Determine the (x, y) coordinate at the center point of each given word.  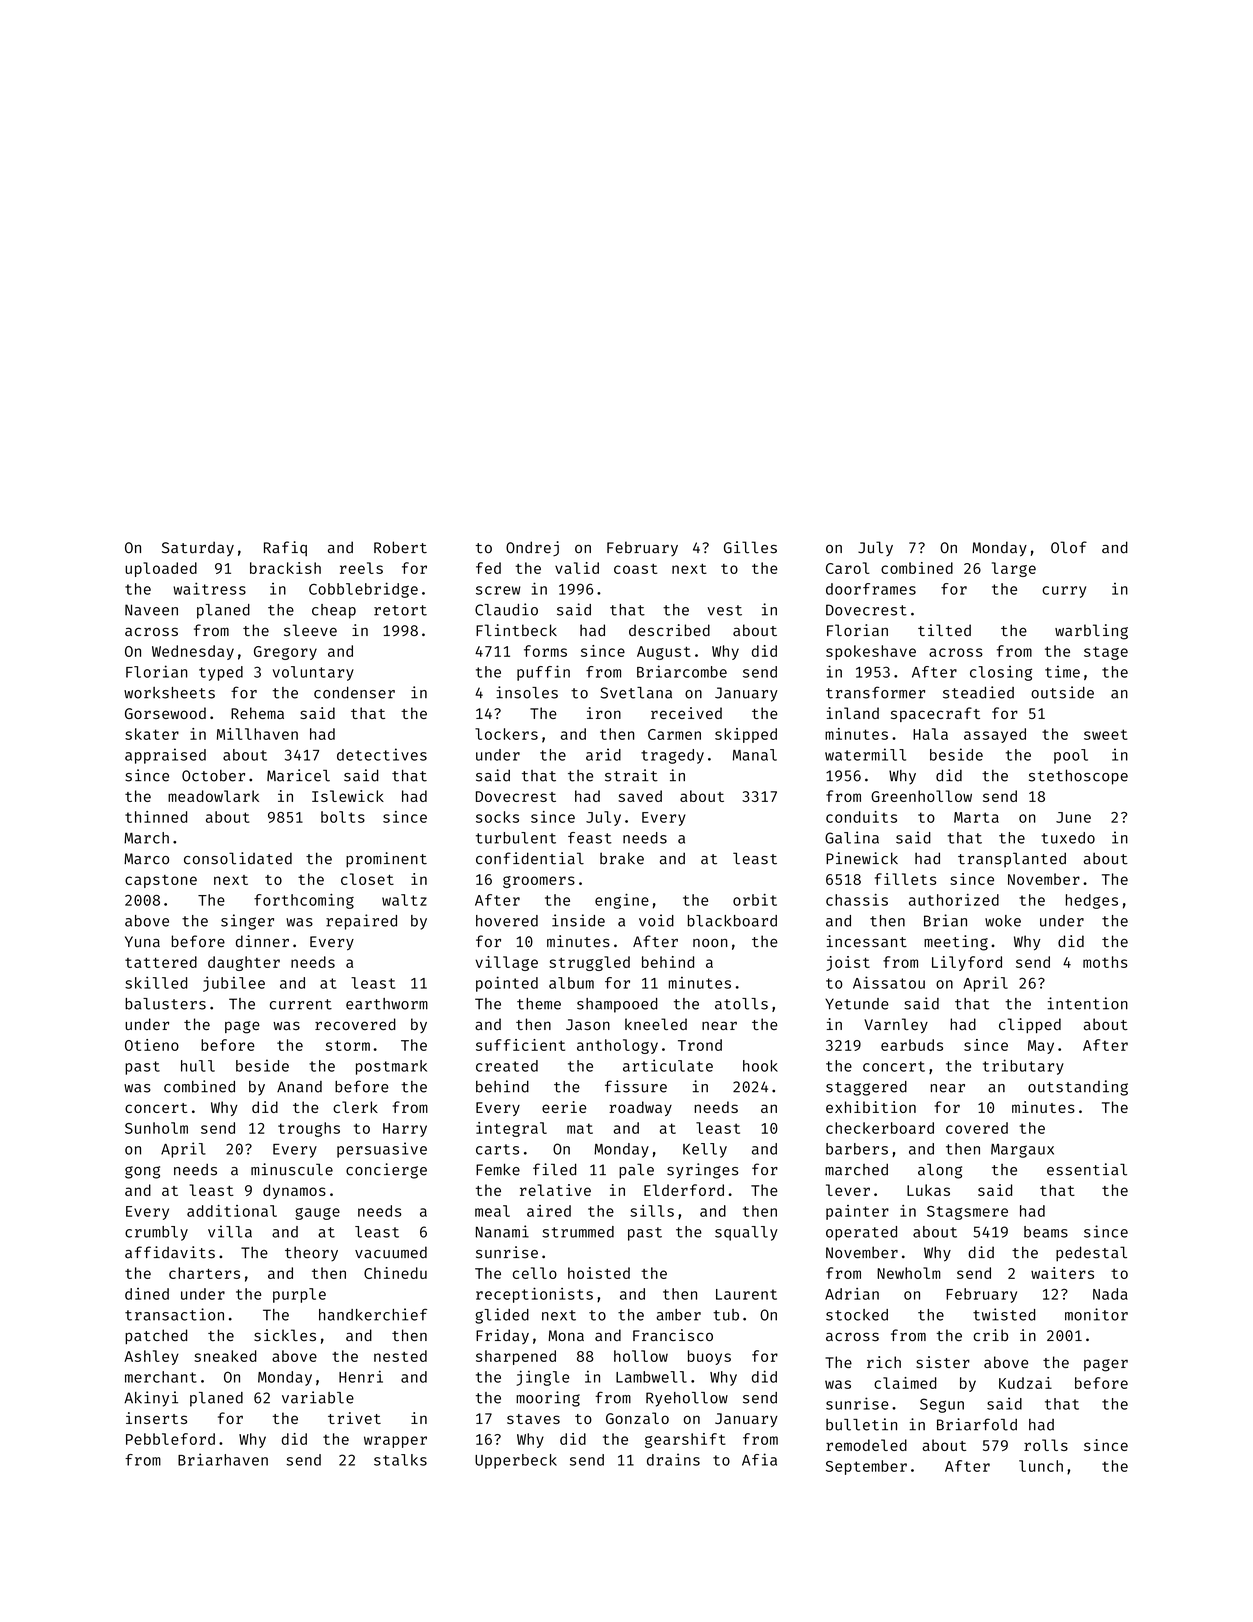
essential (1087, 1169)
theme (539, 1004)
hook (760, 1066)
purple (299, 1295)
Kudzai (1025, 1383)
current (301, 1004)
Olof (1069, 547)
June (1073, 817)
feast (590, 838)
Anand (299, 1087)
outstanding (1078, 1088)
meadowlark (213, 796)
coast (635, 569)
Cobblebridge (363, 590)
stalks (400, 1460)
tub (726, 1315)
